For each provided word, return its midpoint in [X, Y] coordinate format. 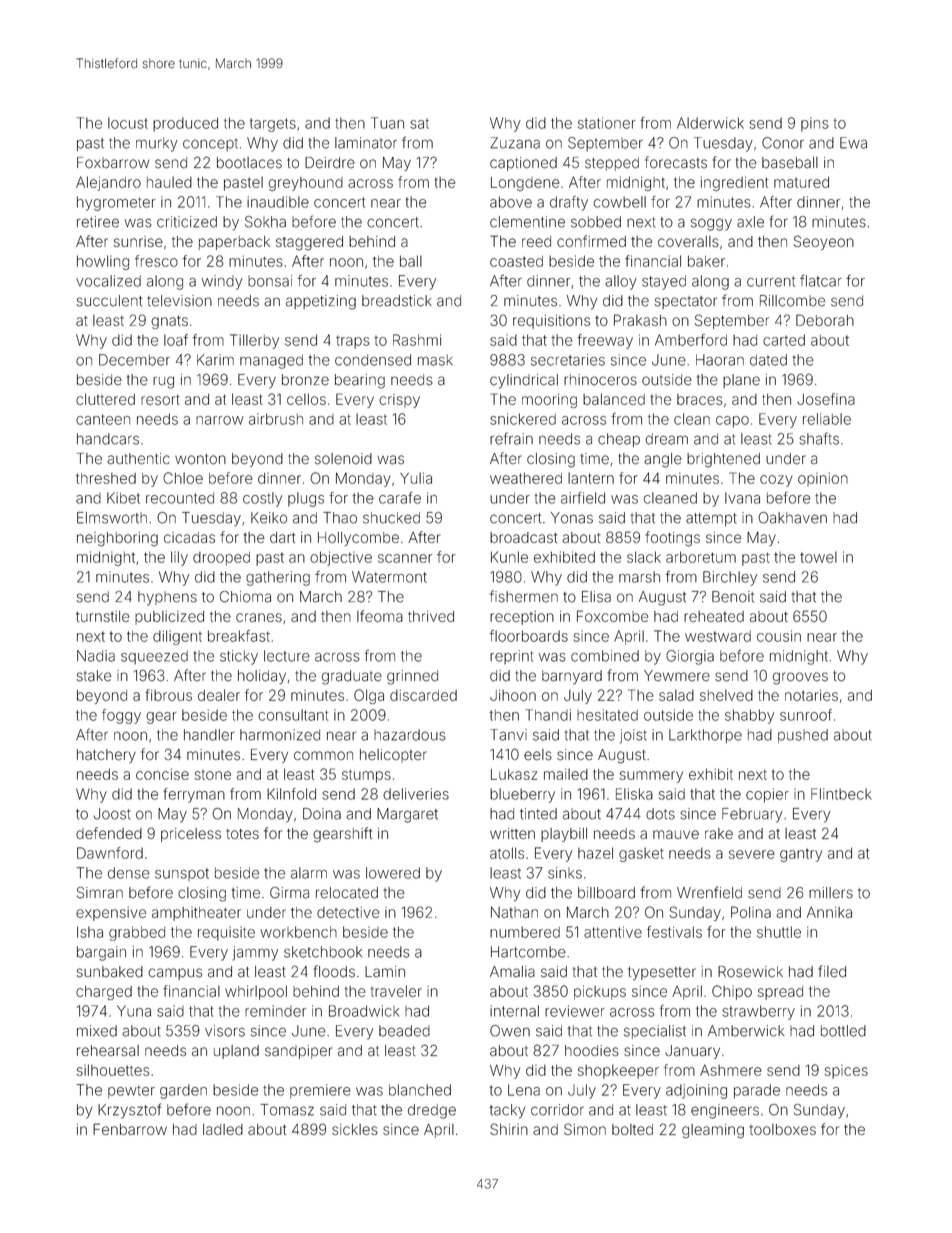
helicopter [393, 756]
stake [94, 676]
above [511, 202]
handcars [108, 439]
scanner [405, 558]
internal [514, 1011]
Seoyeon [824, 242]
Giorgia [690, 657]
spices [846, 1072]
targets [273, 125]
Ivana [742, 498]
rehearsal [108, 1050]
